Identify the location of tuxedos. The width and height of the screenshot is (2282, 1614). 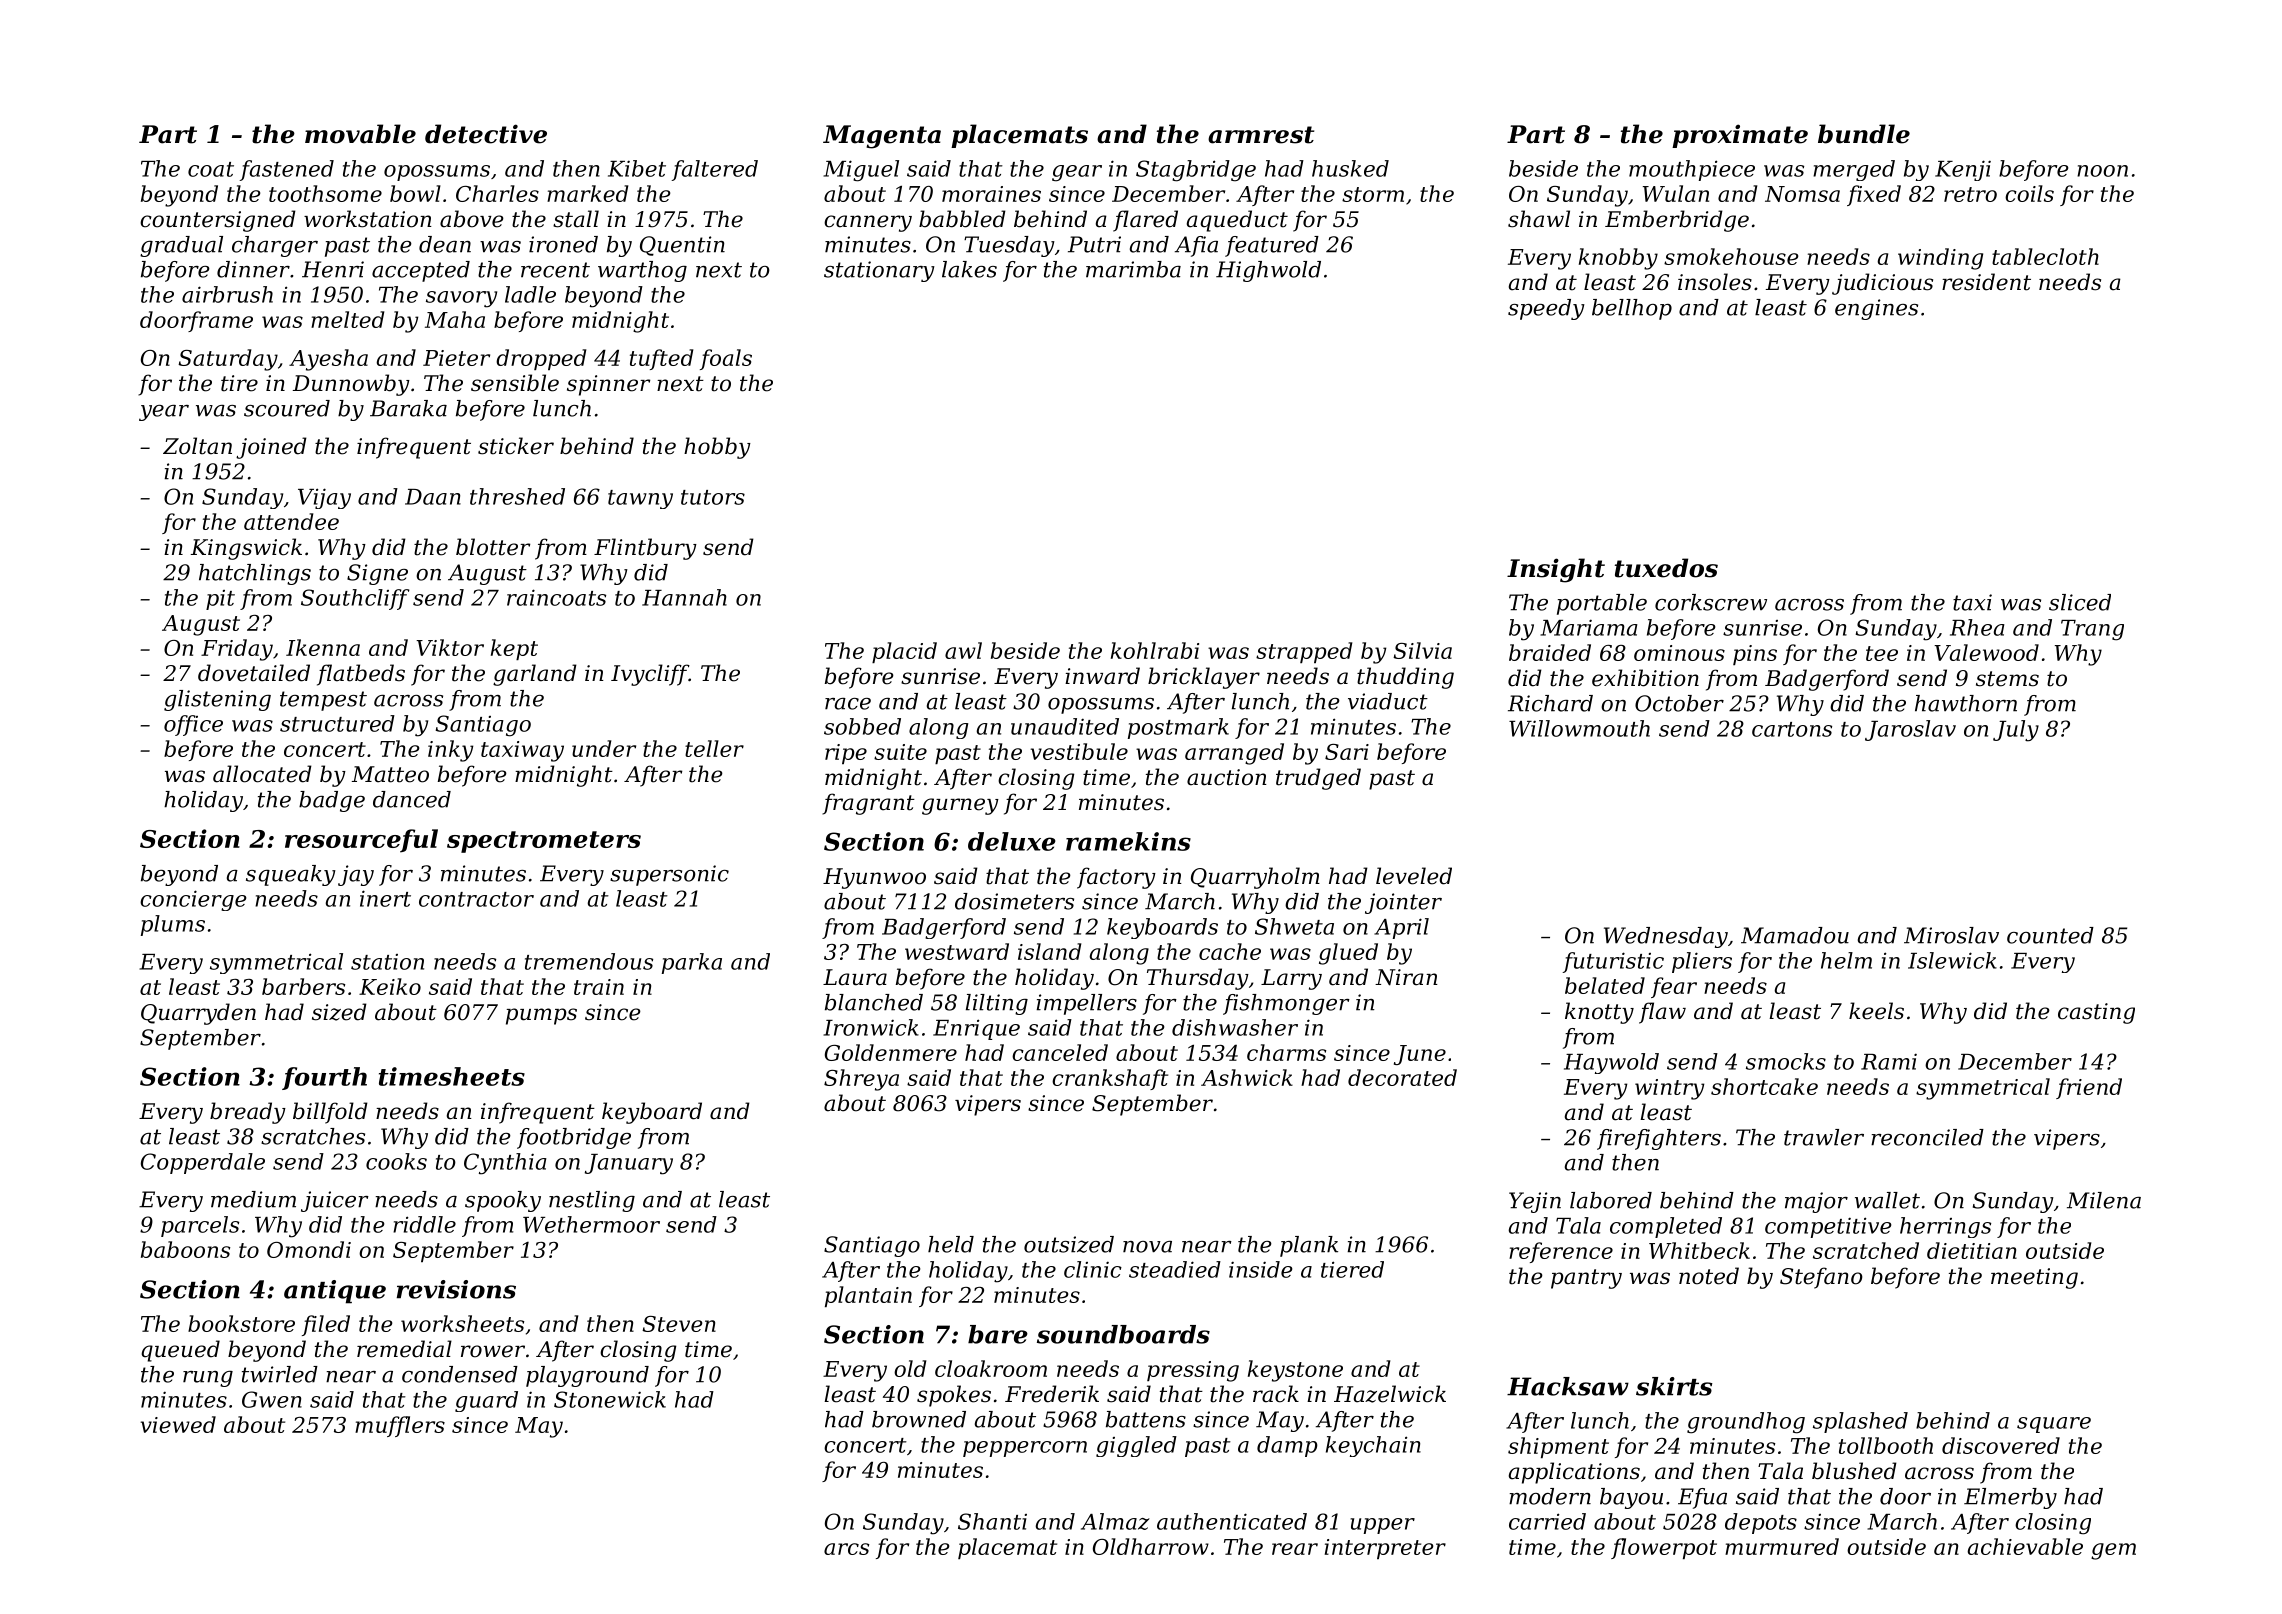
(1666, 568).
